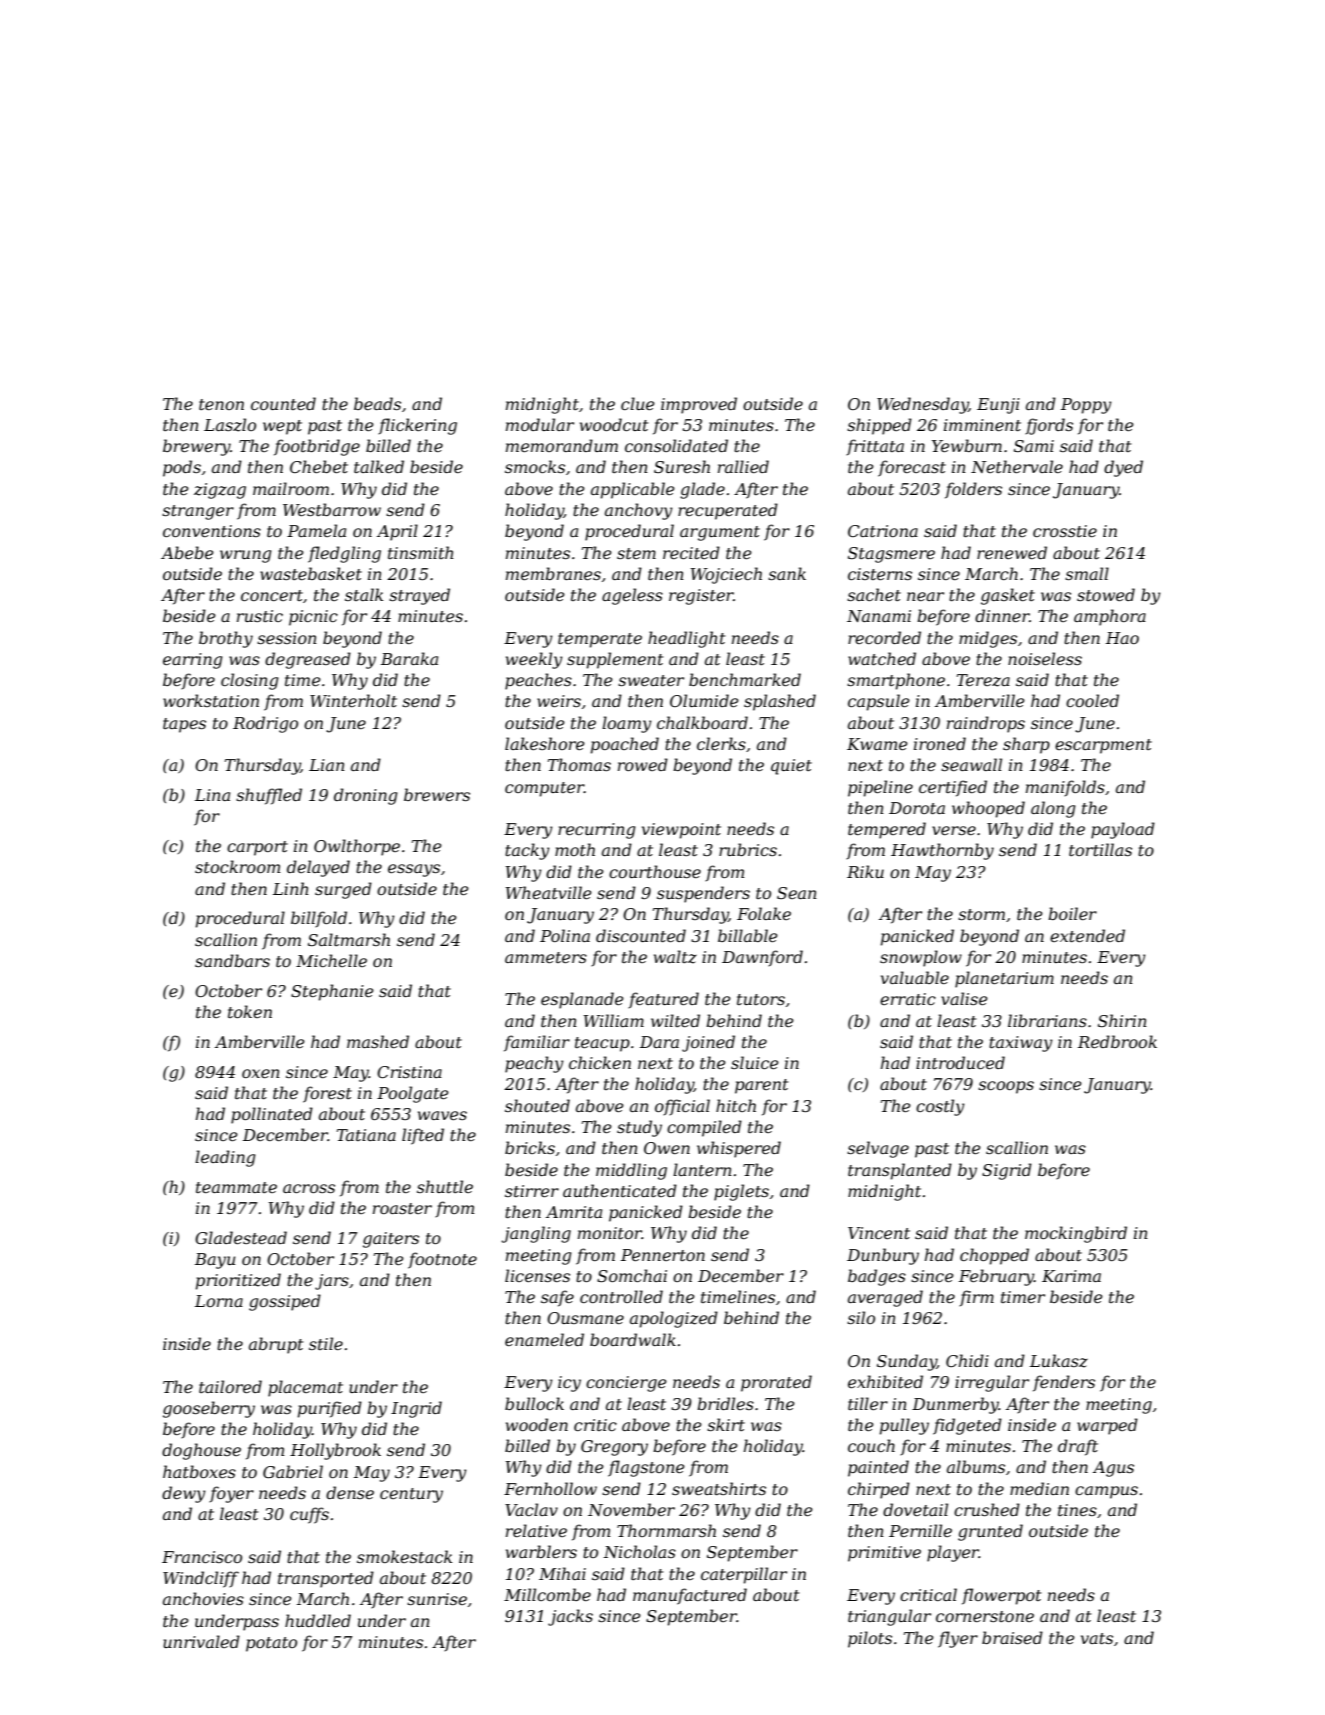 The width and height of the screenshot is (1325, 1715). What do you see at coordinates (209, 1409) in the screenshot?
I see `gooseberry` at bounding box center [209, 1409].
